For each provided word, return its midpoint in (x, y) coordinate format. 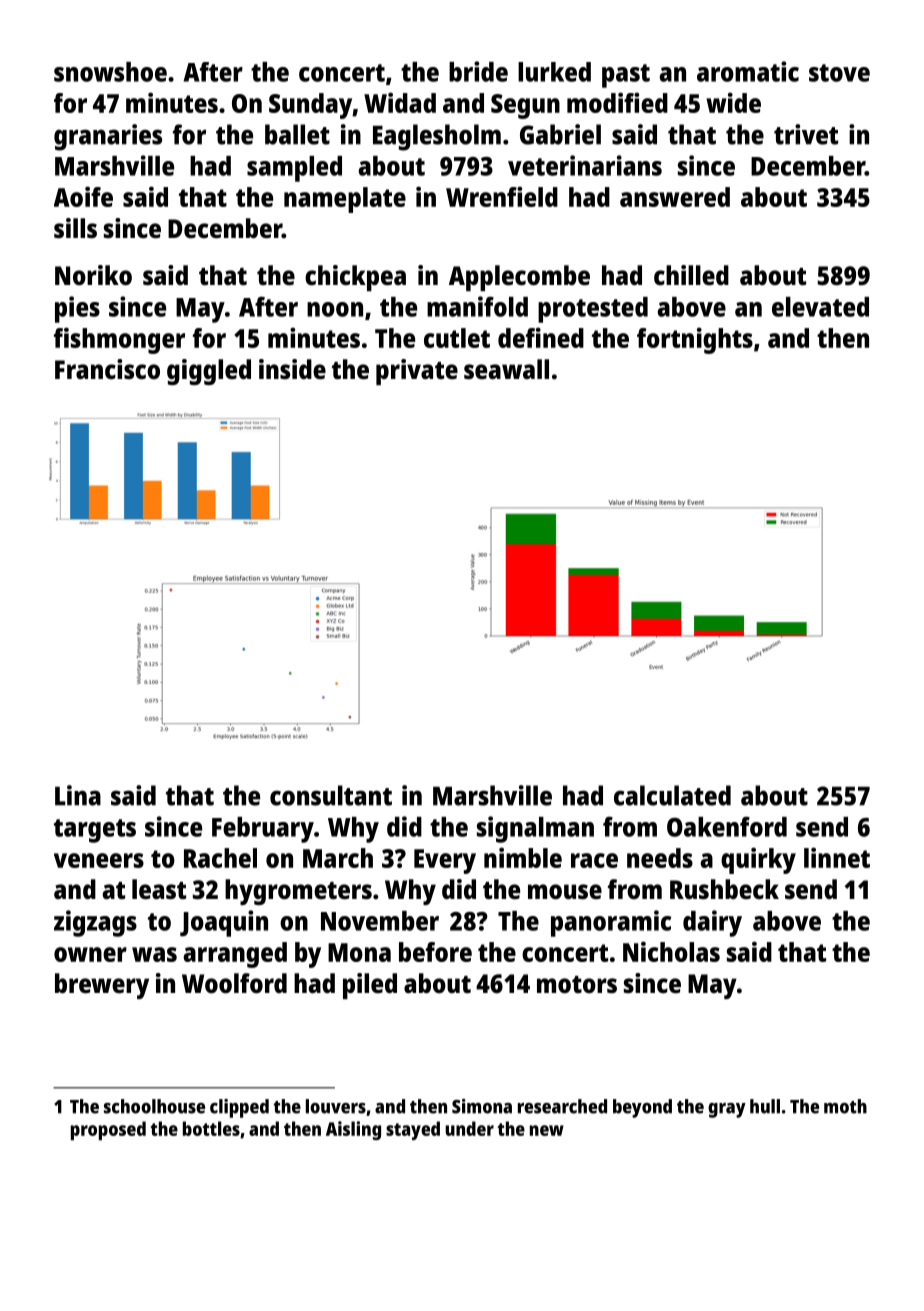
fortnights (695, 340)
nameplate (345, 200)
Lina (78, 795)
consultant (331, 795)
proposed (108, 1130)
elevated (820, 307)
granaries (108, 137)
